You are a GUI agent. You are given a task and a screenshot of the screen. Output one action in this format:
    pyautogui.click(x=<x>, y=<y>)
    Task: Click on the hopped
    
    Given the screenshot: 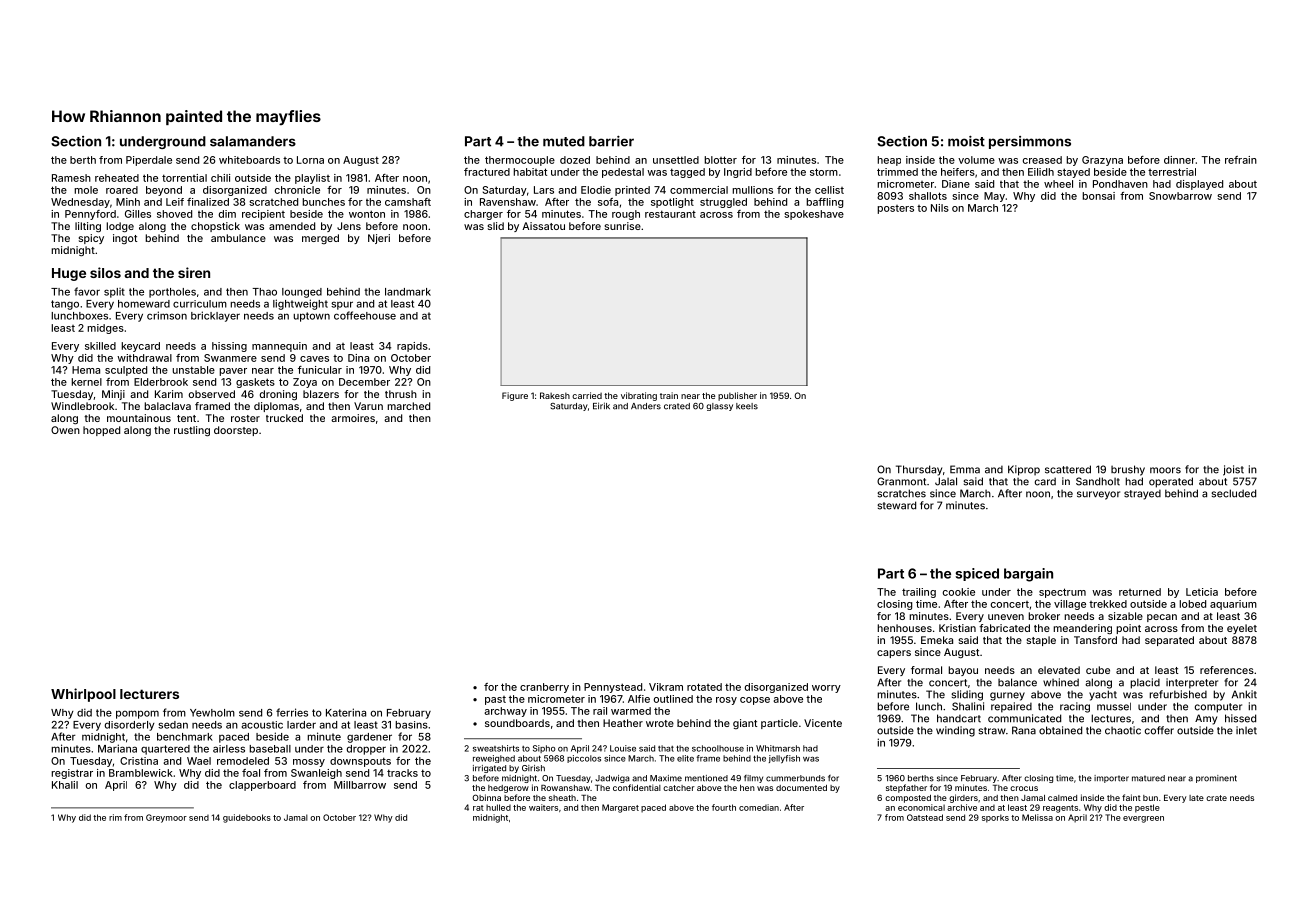 What is the action you would take?
    pyautogui.click(x=101, y=431)
